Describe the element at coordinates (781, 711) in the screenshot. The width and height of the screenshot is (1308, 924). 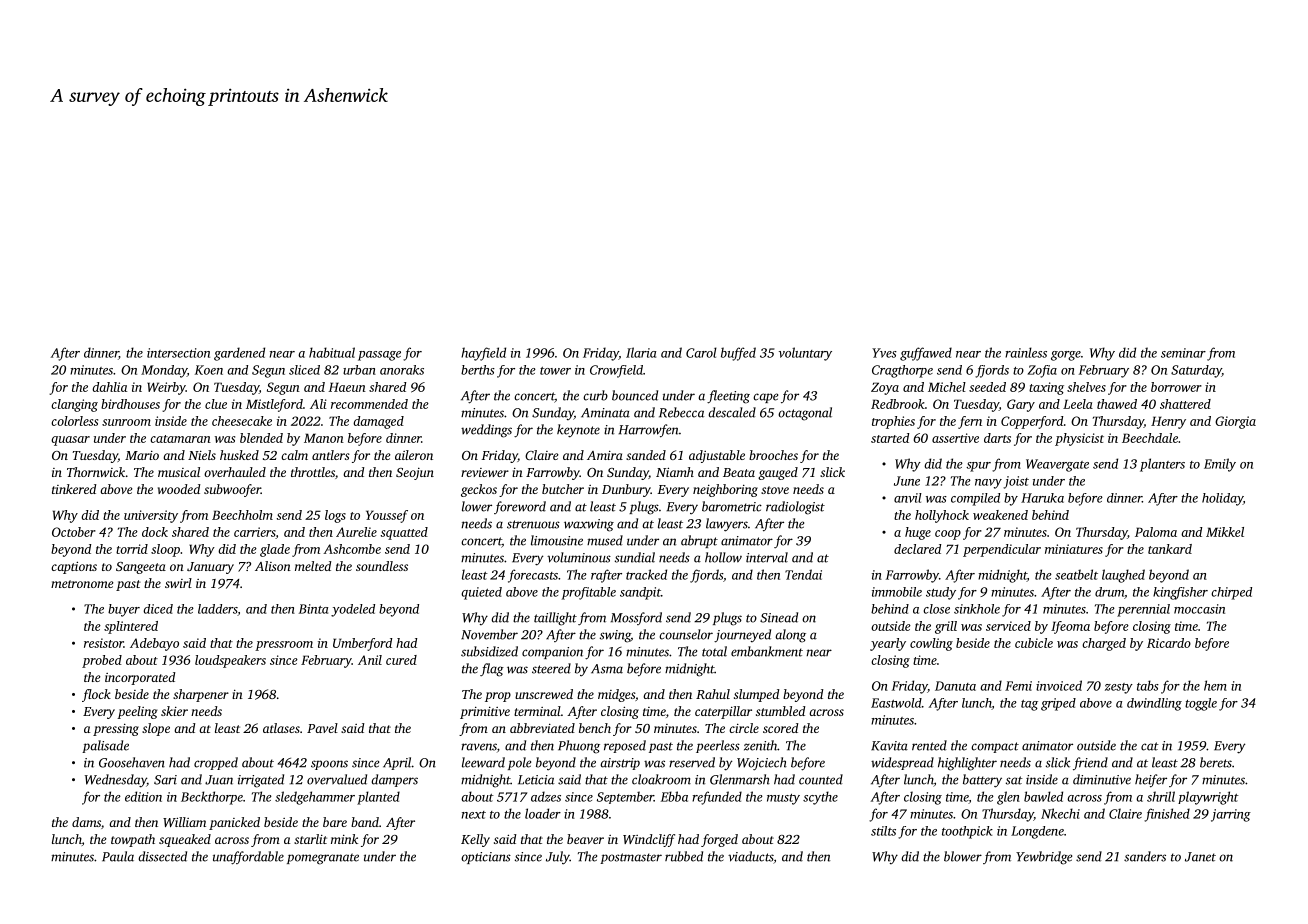
I see `stumbled` at that location.
